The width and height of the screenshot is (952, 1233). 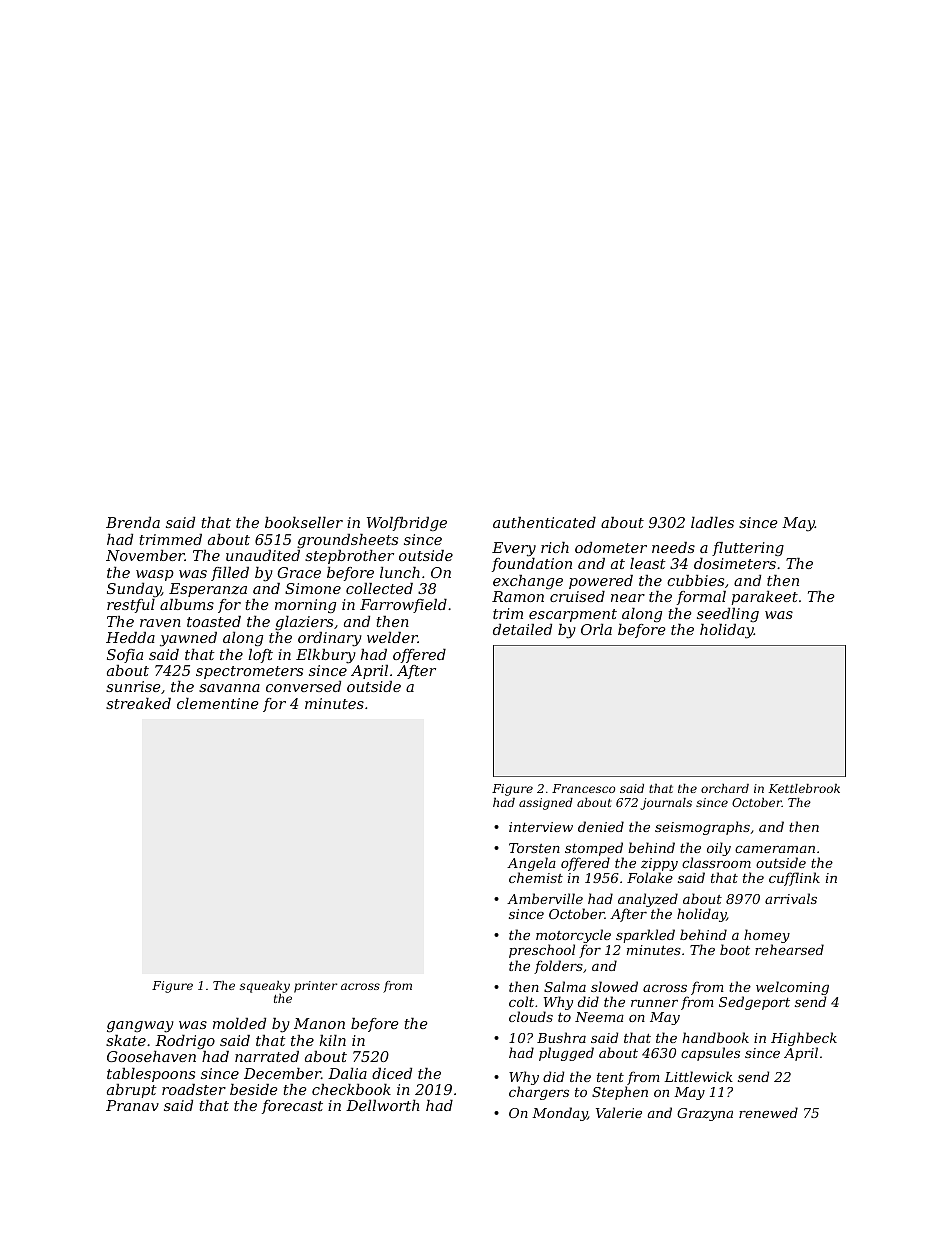 What do you see at coordinates (673, 547) in the screenshot?
I see `needs` at bounding box center [673, 547].
